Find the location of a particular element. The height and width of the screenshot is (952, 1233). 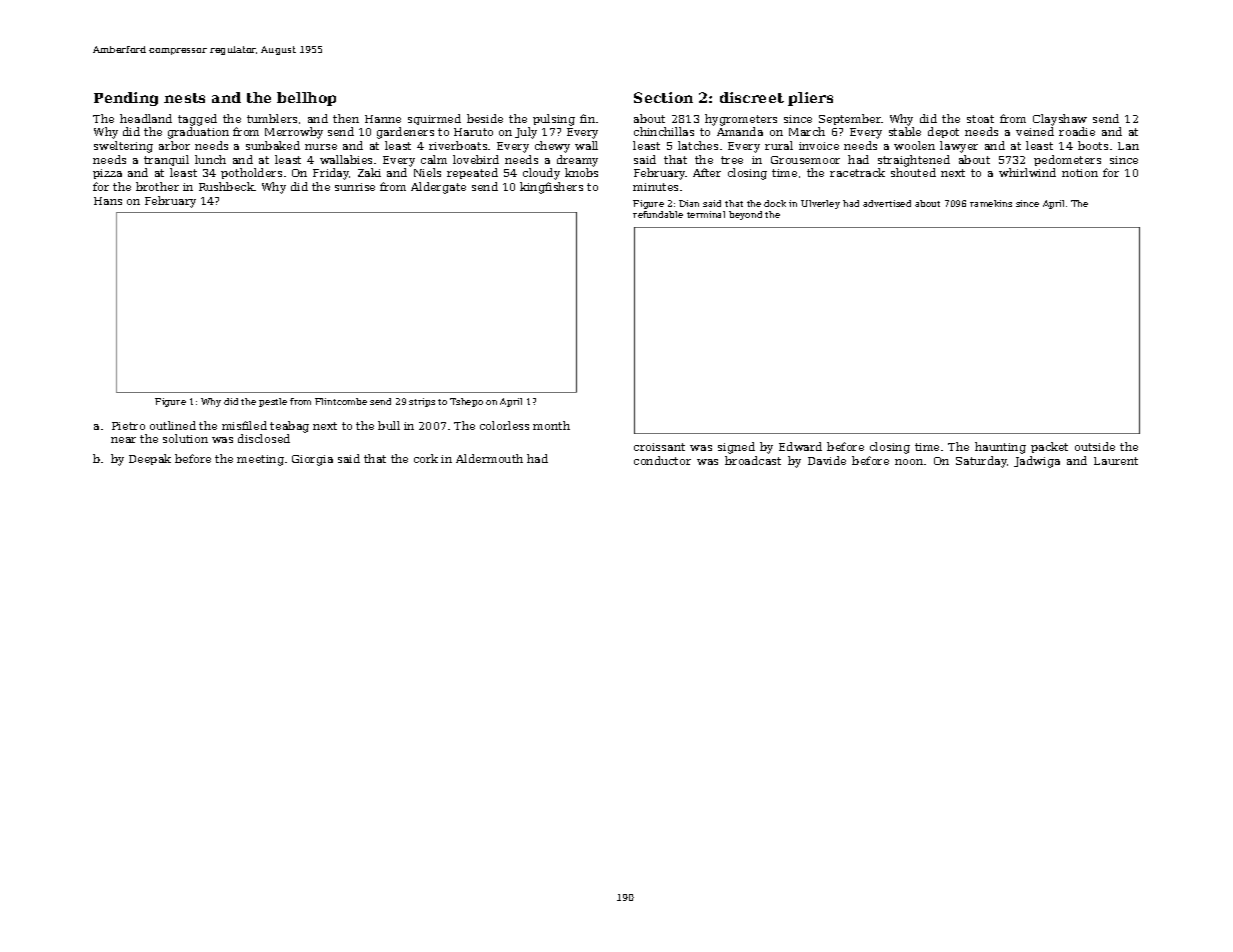

discreet is located at coordinates (752, 97).
